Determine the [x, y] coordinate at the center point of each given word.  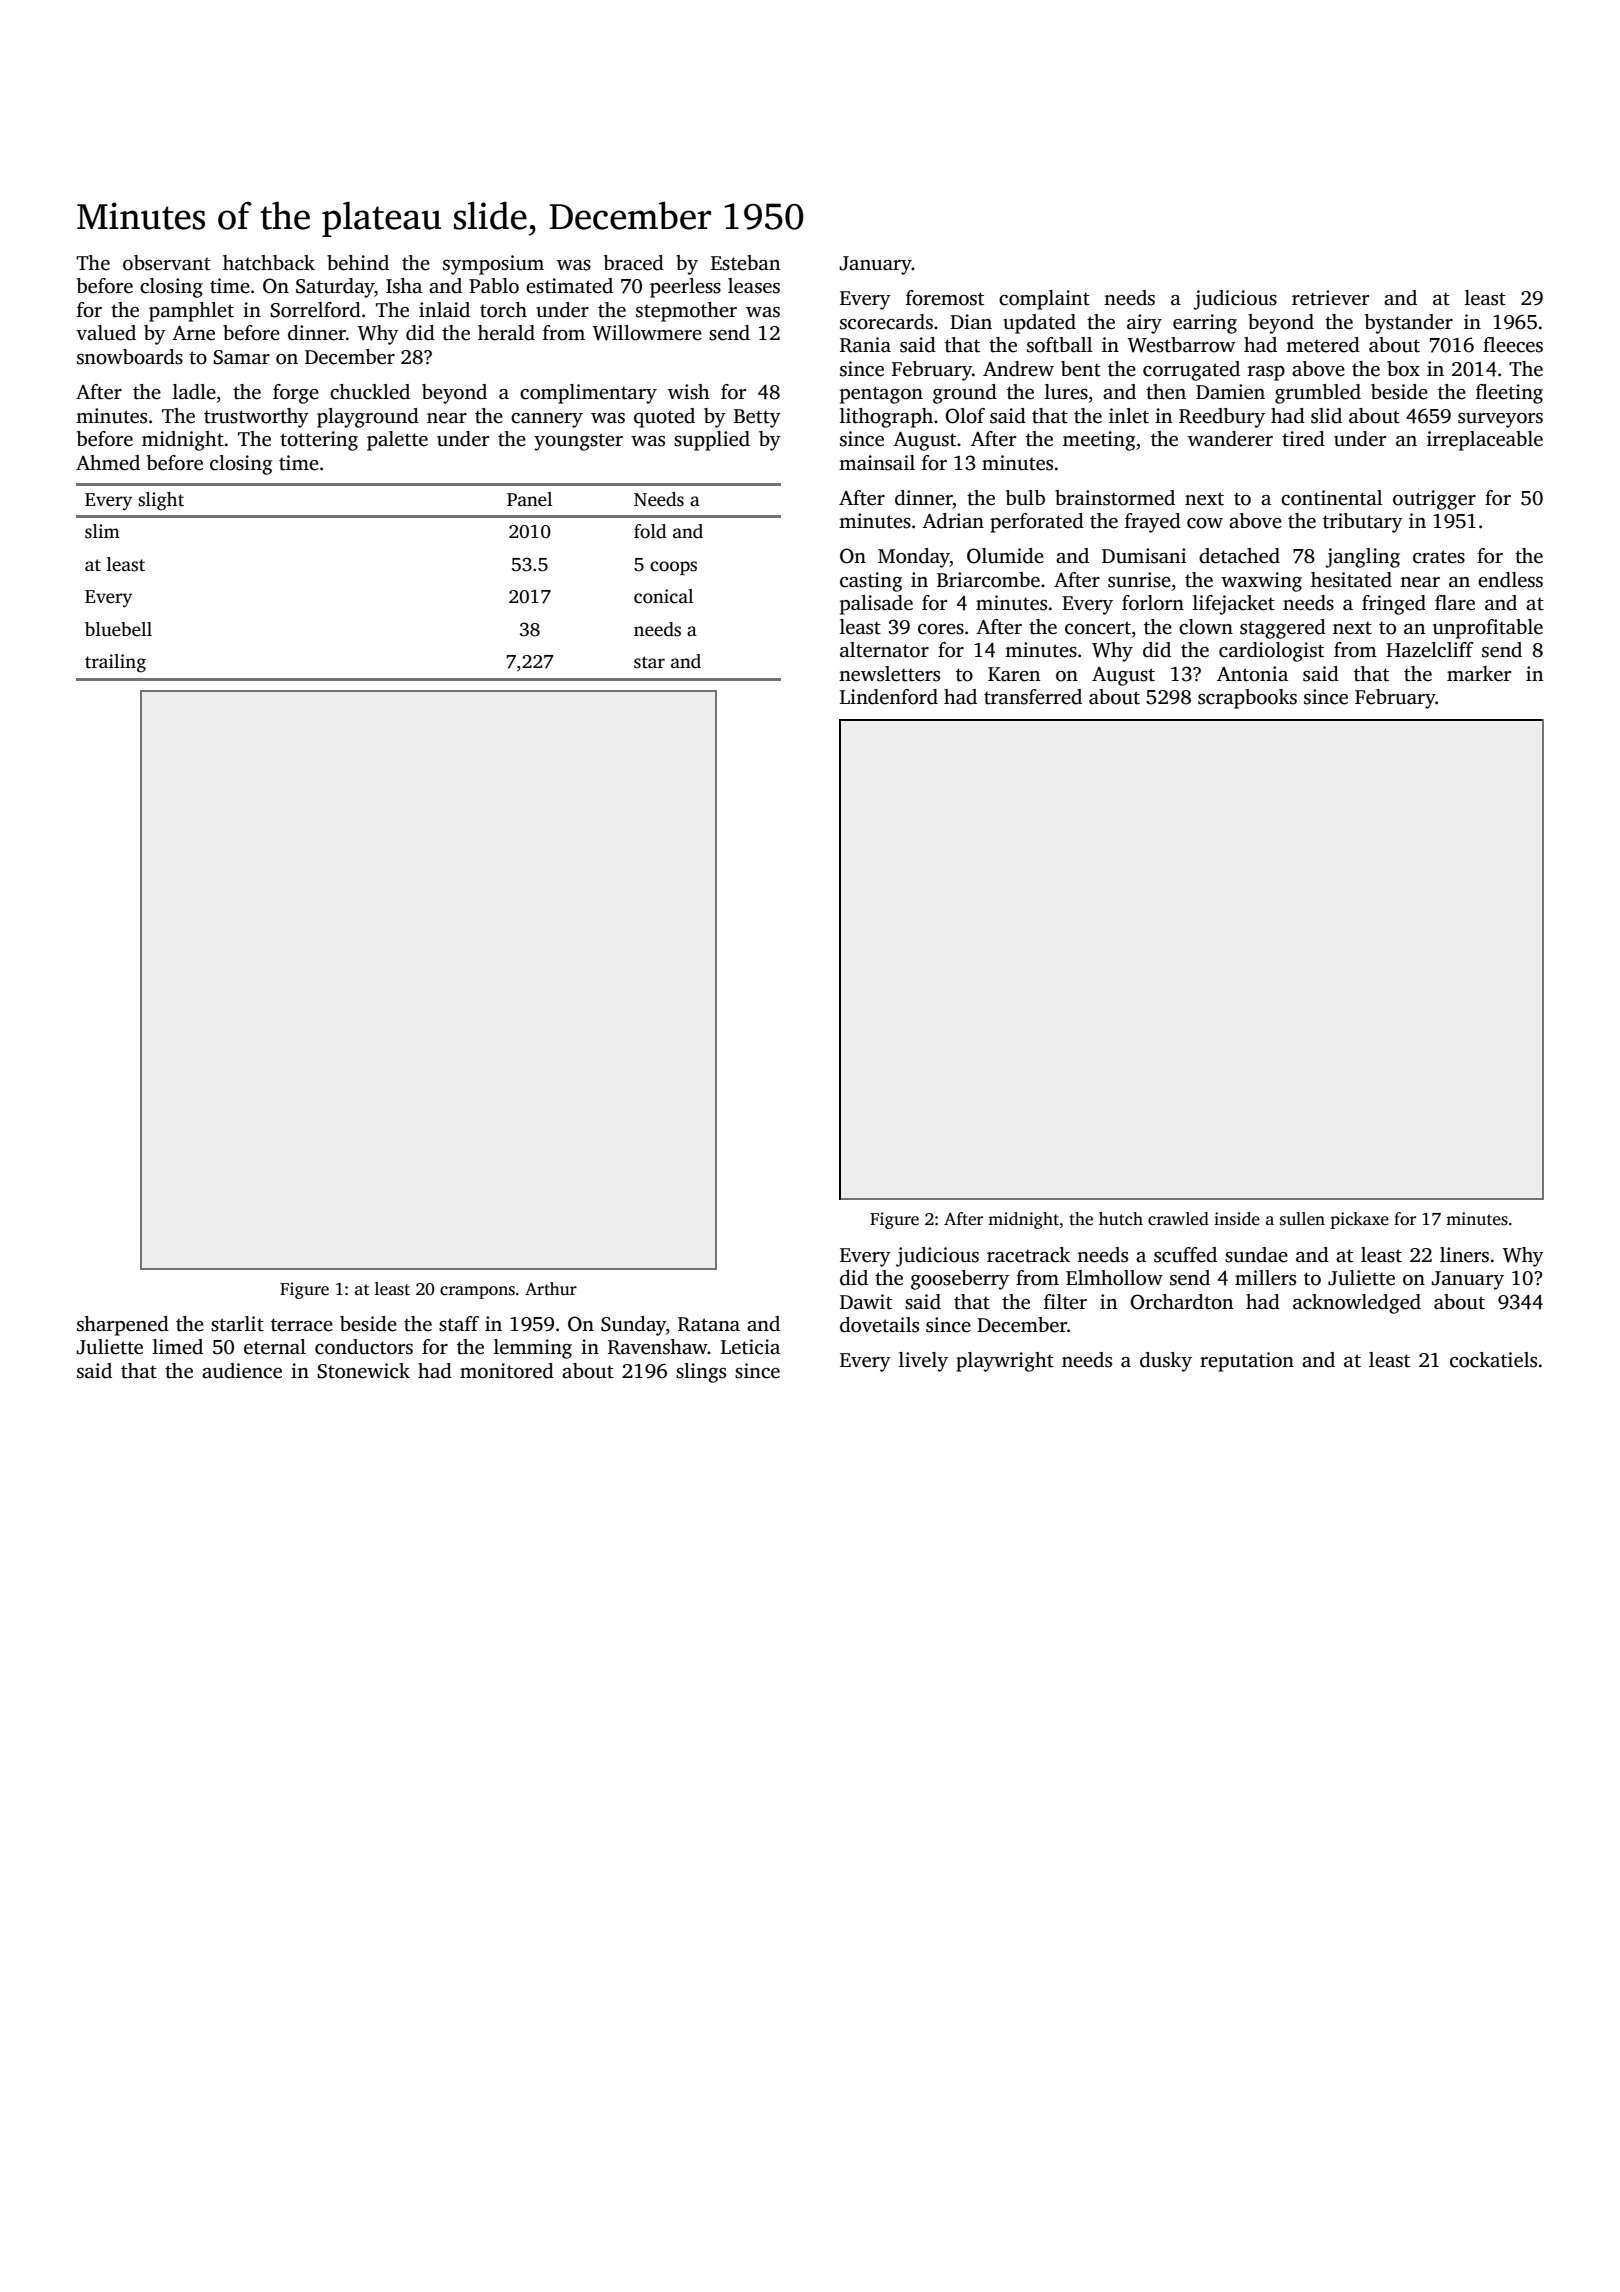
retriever [1330, 298]
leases [754, 286]
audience [242, 1371]
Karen [1014, 674]
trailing [115, 663]
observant [167, 263]
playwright [1005, 1362]
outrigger [1434, 500]
